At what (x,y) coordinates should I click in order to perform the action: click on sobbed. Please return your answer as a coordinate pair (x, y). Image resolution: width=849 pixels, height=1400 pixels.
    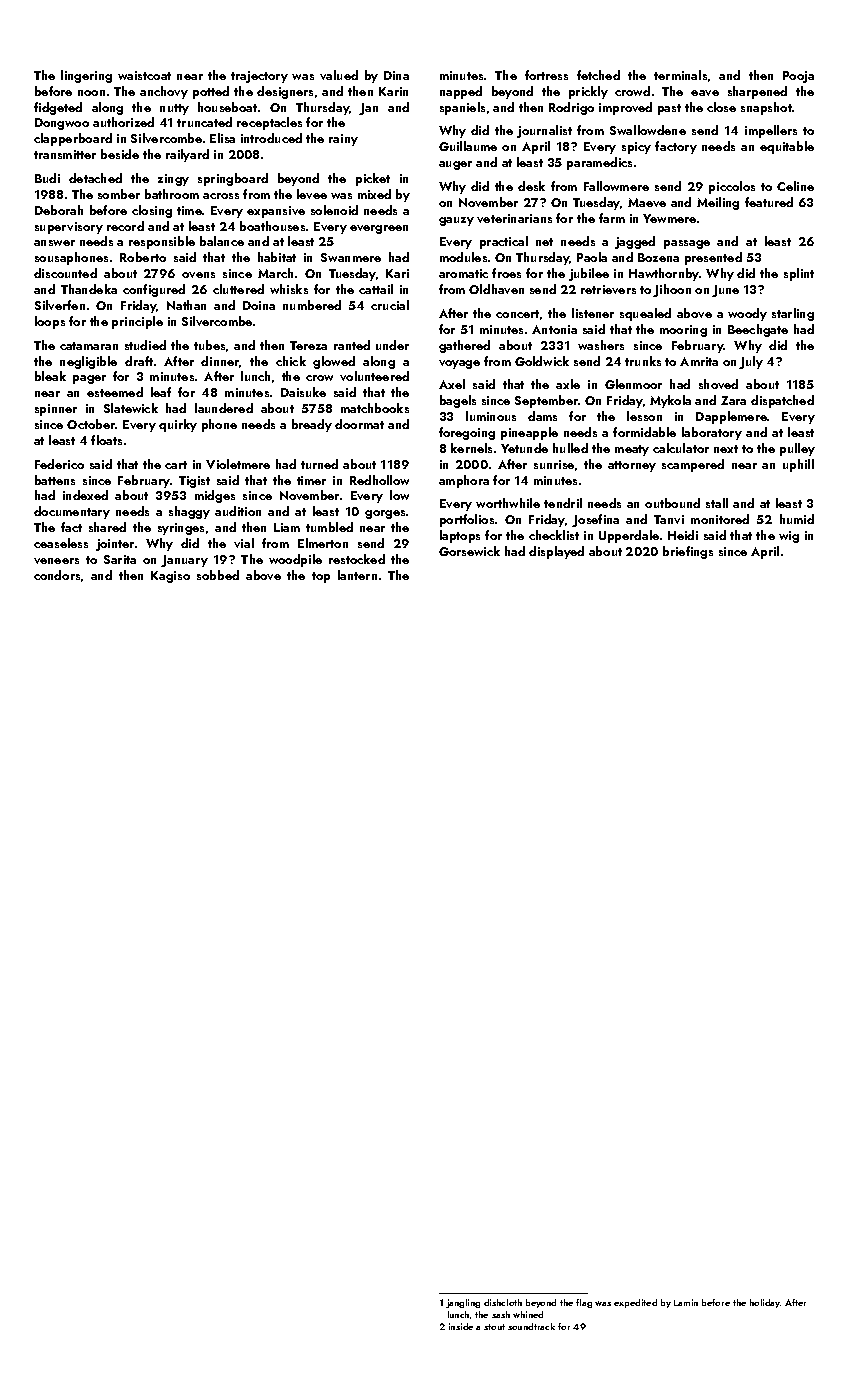
    Looking at the image, I should click on (218, 575).
